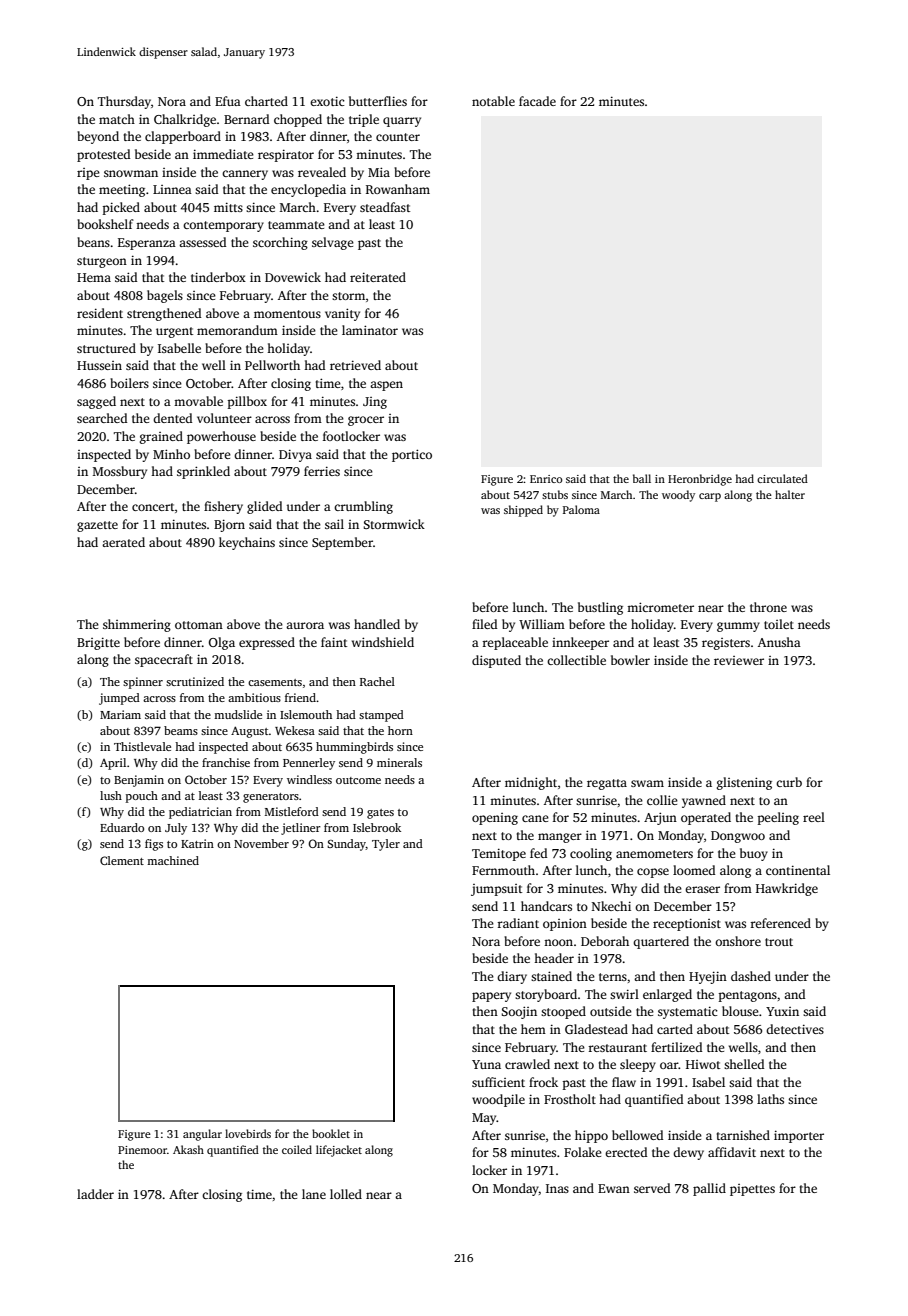 This screenshot has height=1316, width=908. Describe the element at coordinates (688, 1153) in the screenshot. I see `dewy` at that location.
